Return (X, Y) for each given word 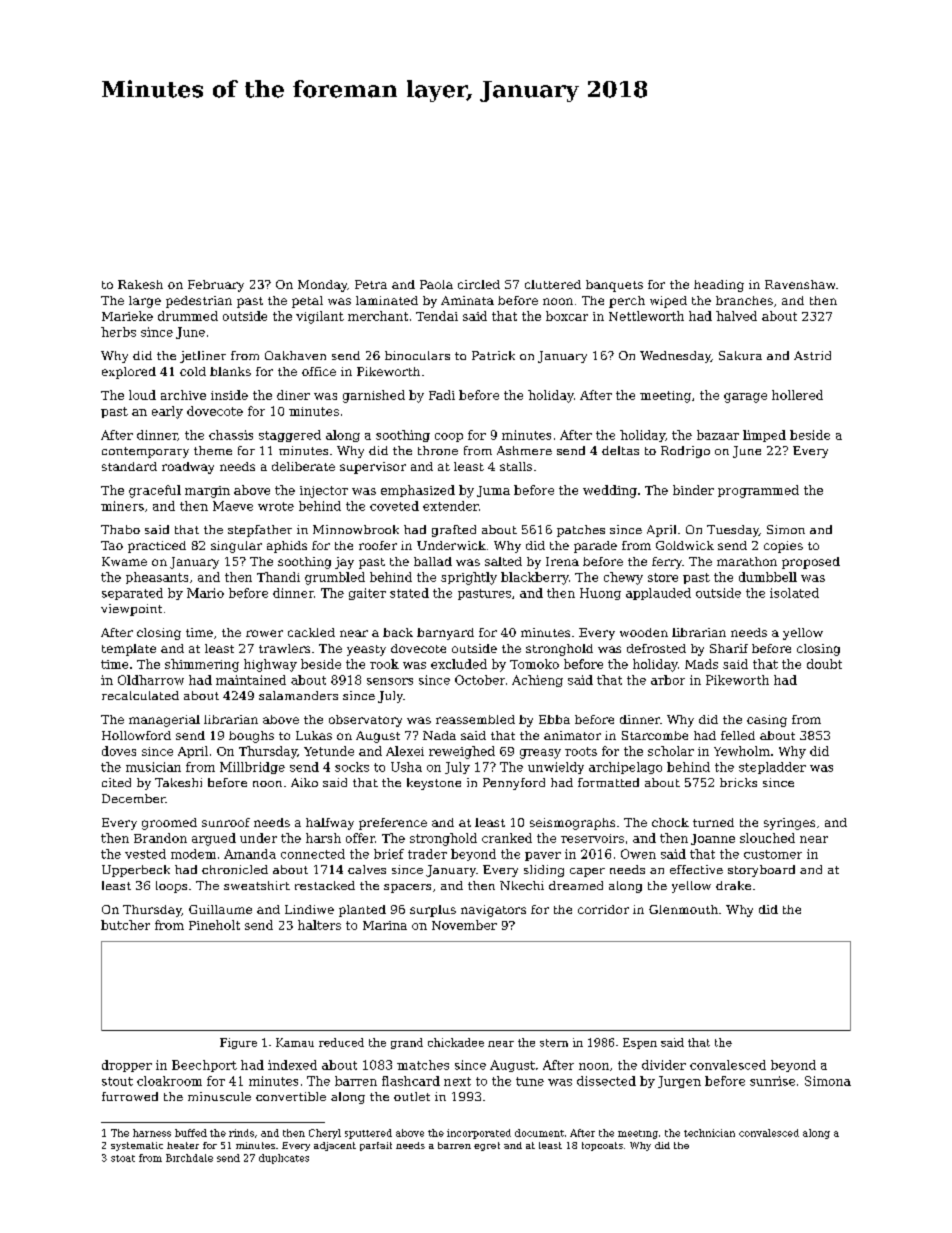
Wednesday (675, 357)
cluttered (553, 284)
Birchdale (189, 1158)
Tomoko (534, 664)
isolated (794, 593)
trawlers (284, 648)
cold (193, 371)
